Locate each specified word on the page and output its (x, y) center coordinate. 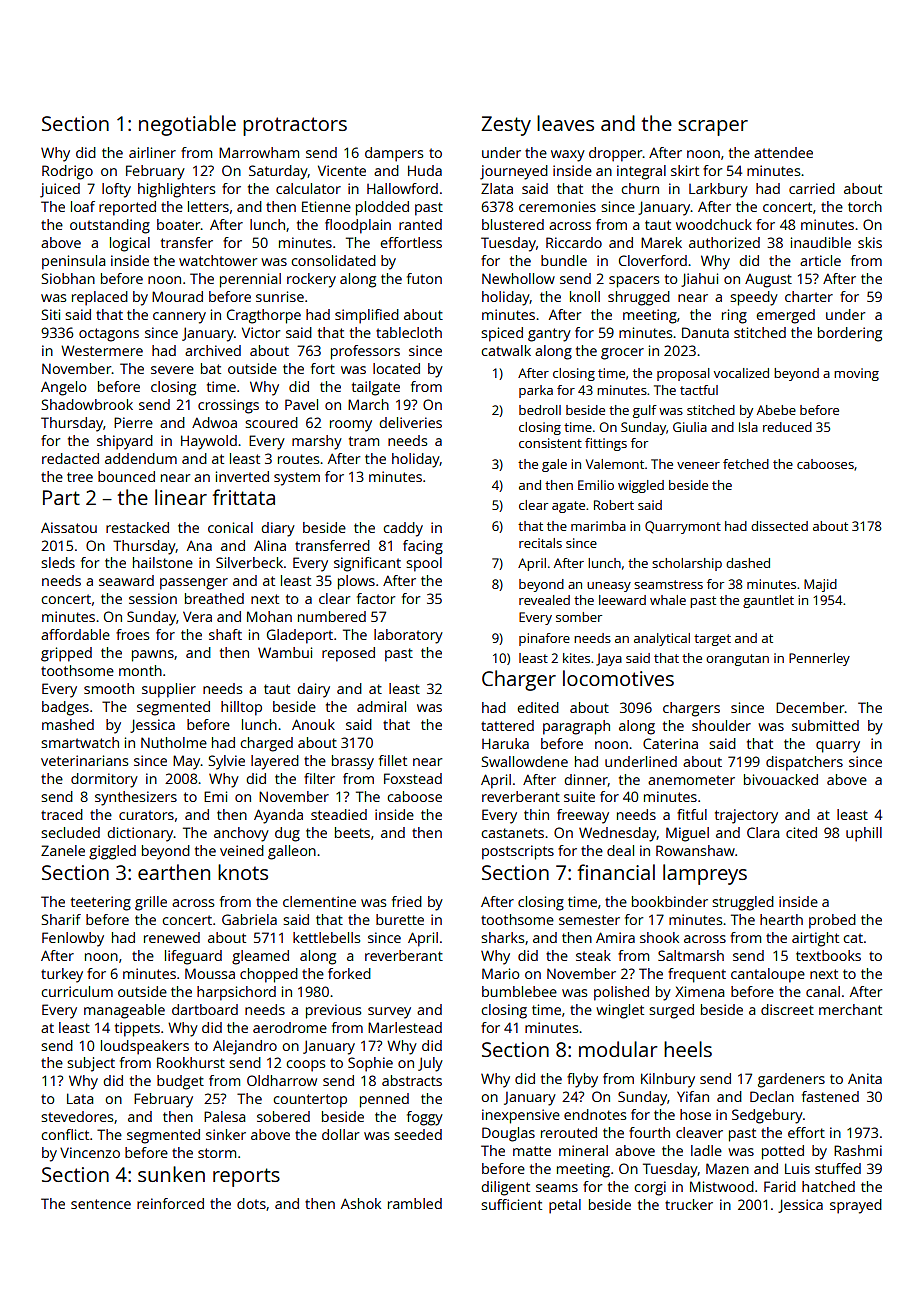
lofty (116, 190)
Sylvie (226, 762)
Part (61, 497)
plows (356, 582)
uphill (864, 834)
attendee (783, 152)
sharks (502, 937)
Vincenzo (90, 1152)
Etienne (326, 206)
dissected (779, 526)
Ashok (361, 1203)
